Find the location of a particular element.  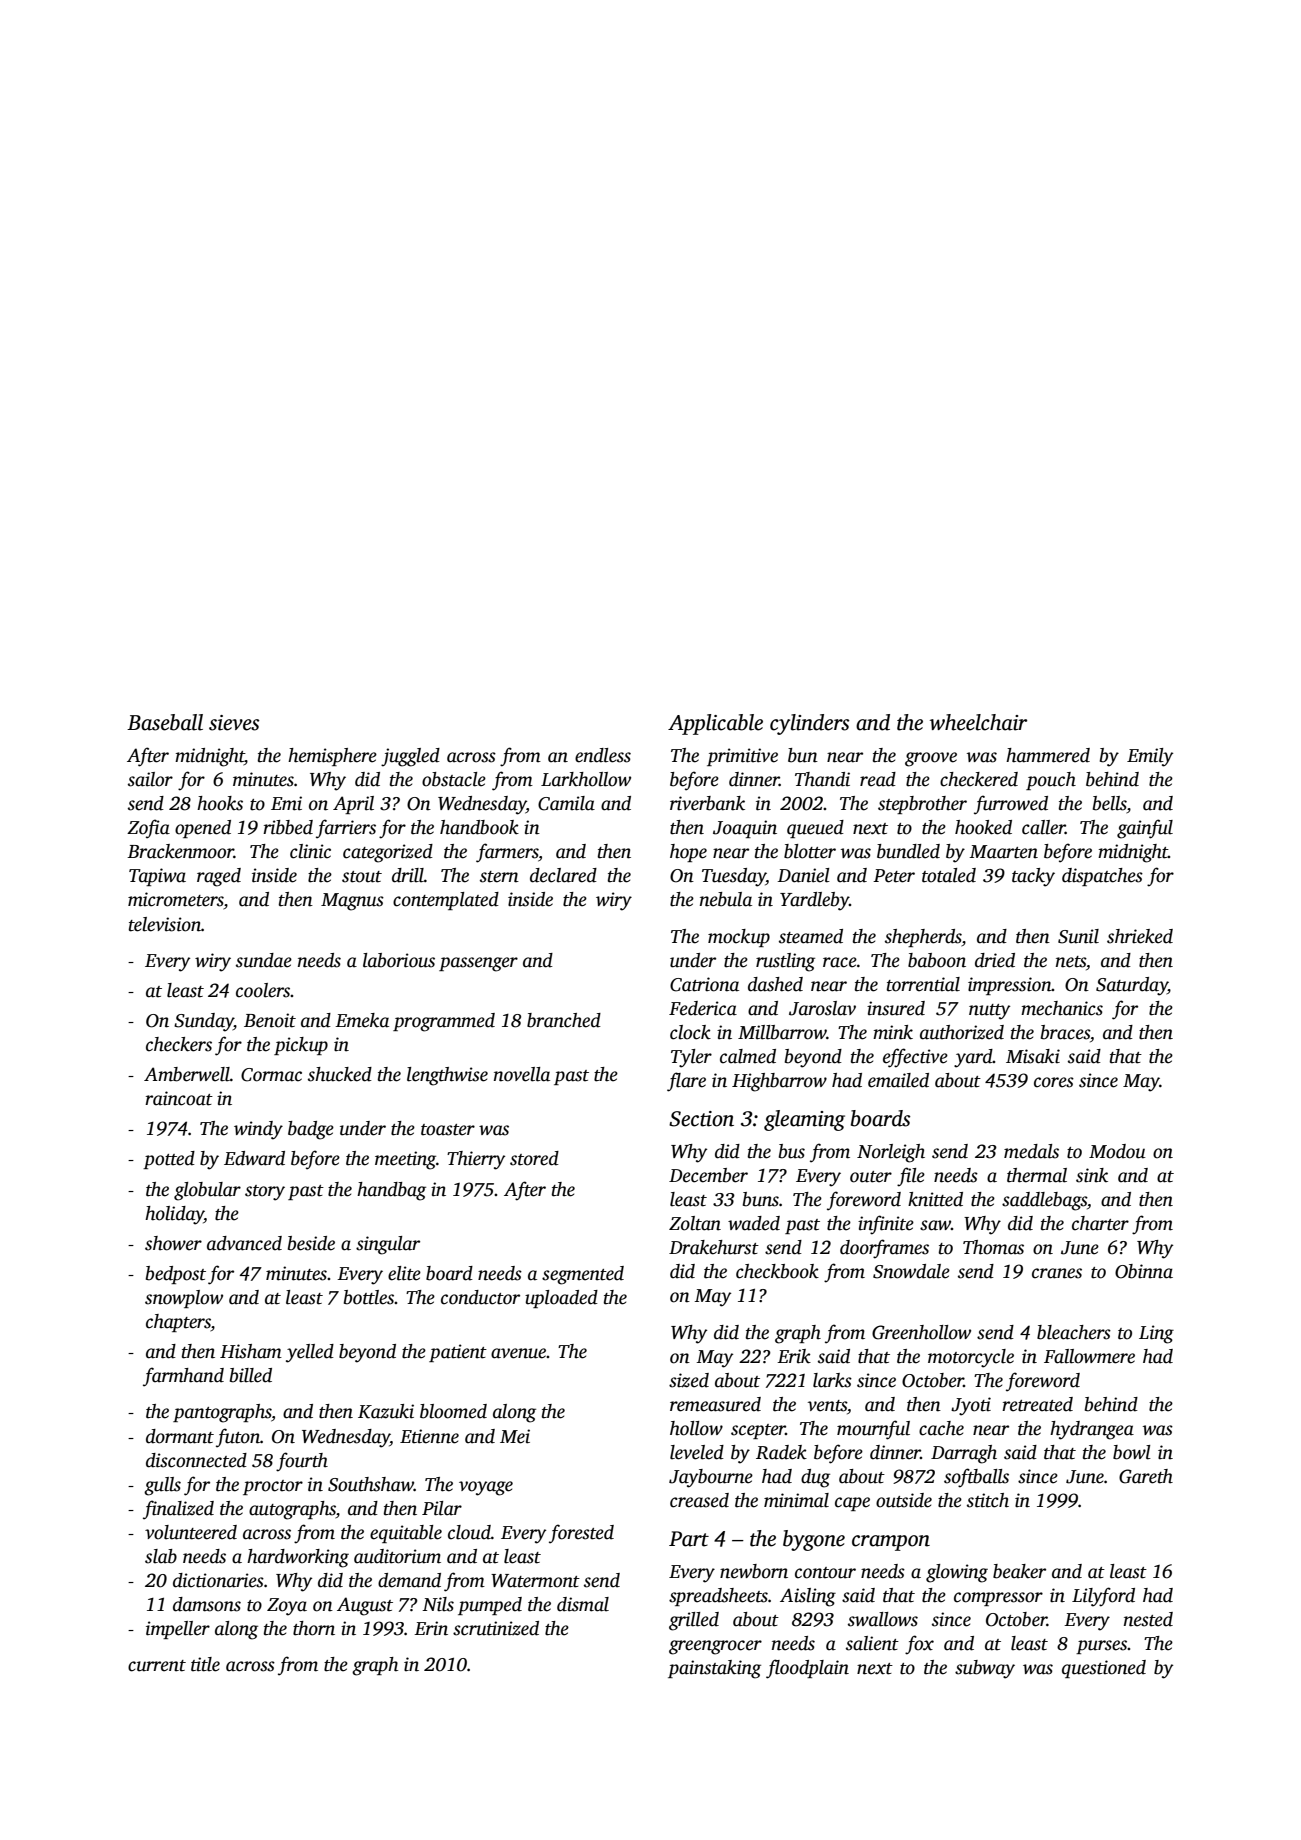

dismal is located at coordinates (583, 1604).
